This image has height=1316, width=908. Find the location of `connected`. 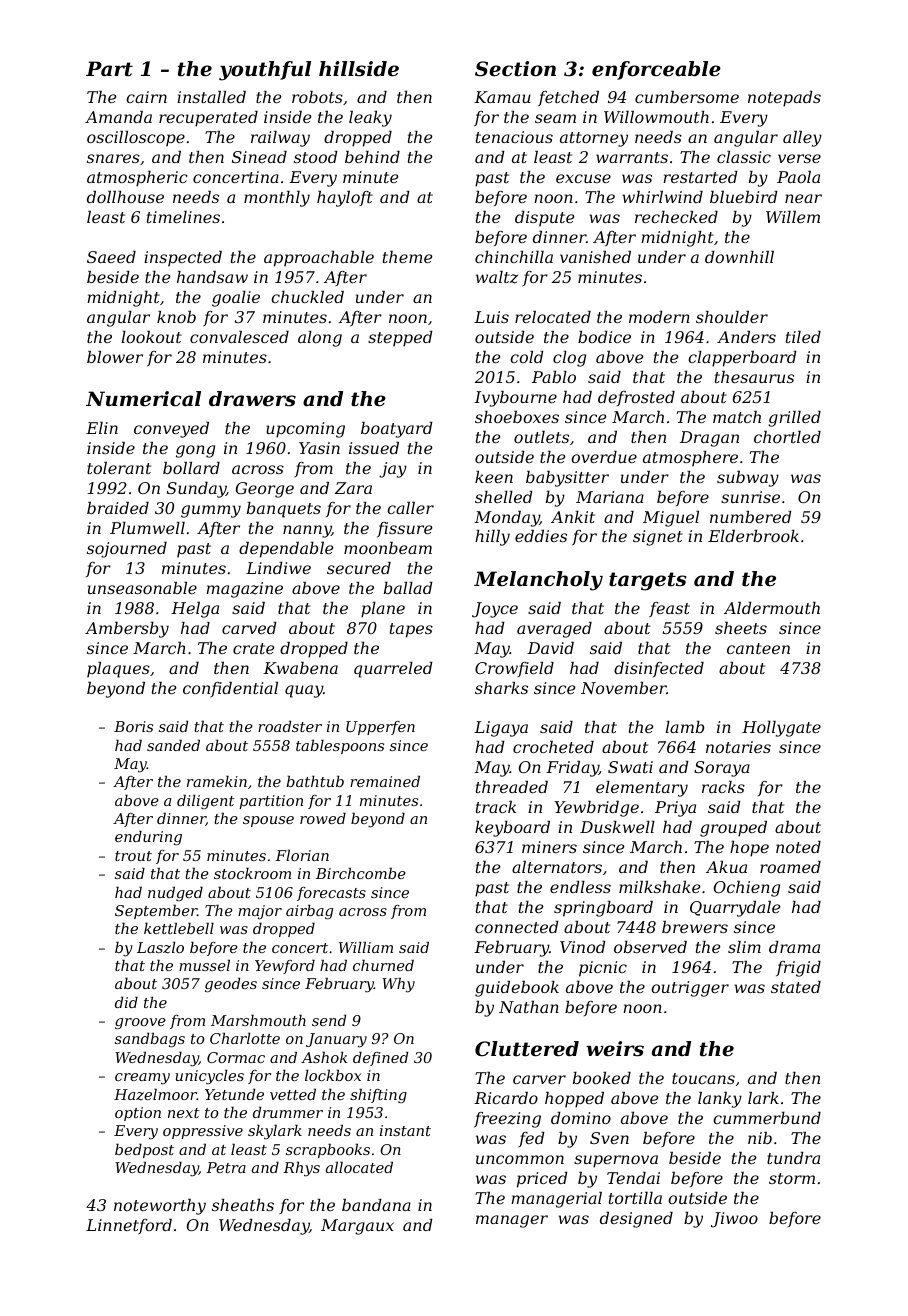

connected is located at coordinates (517, 927).
